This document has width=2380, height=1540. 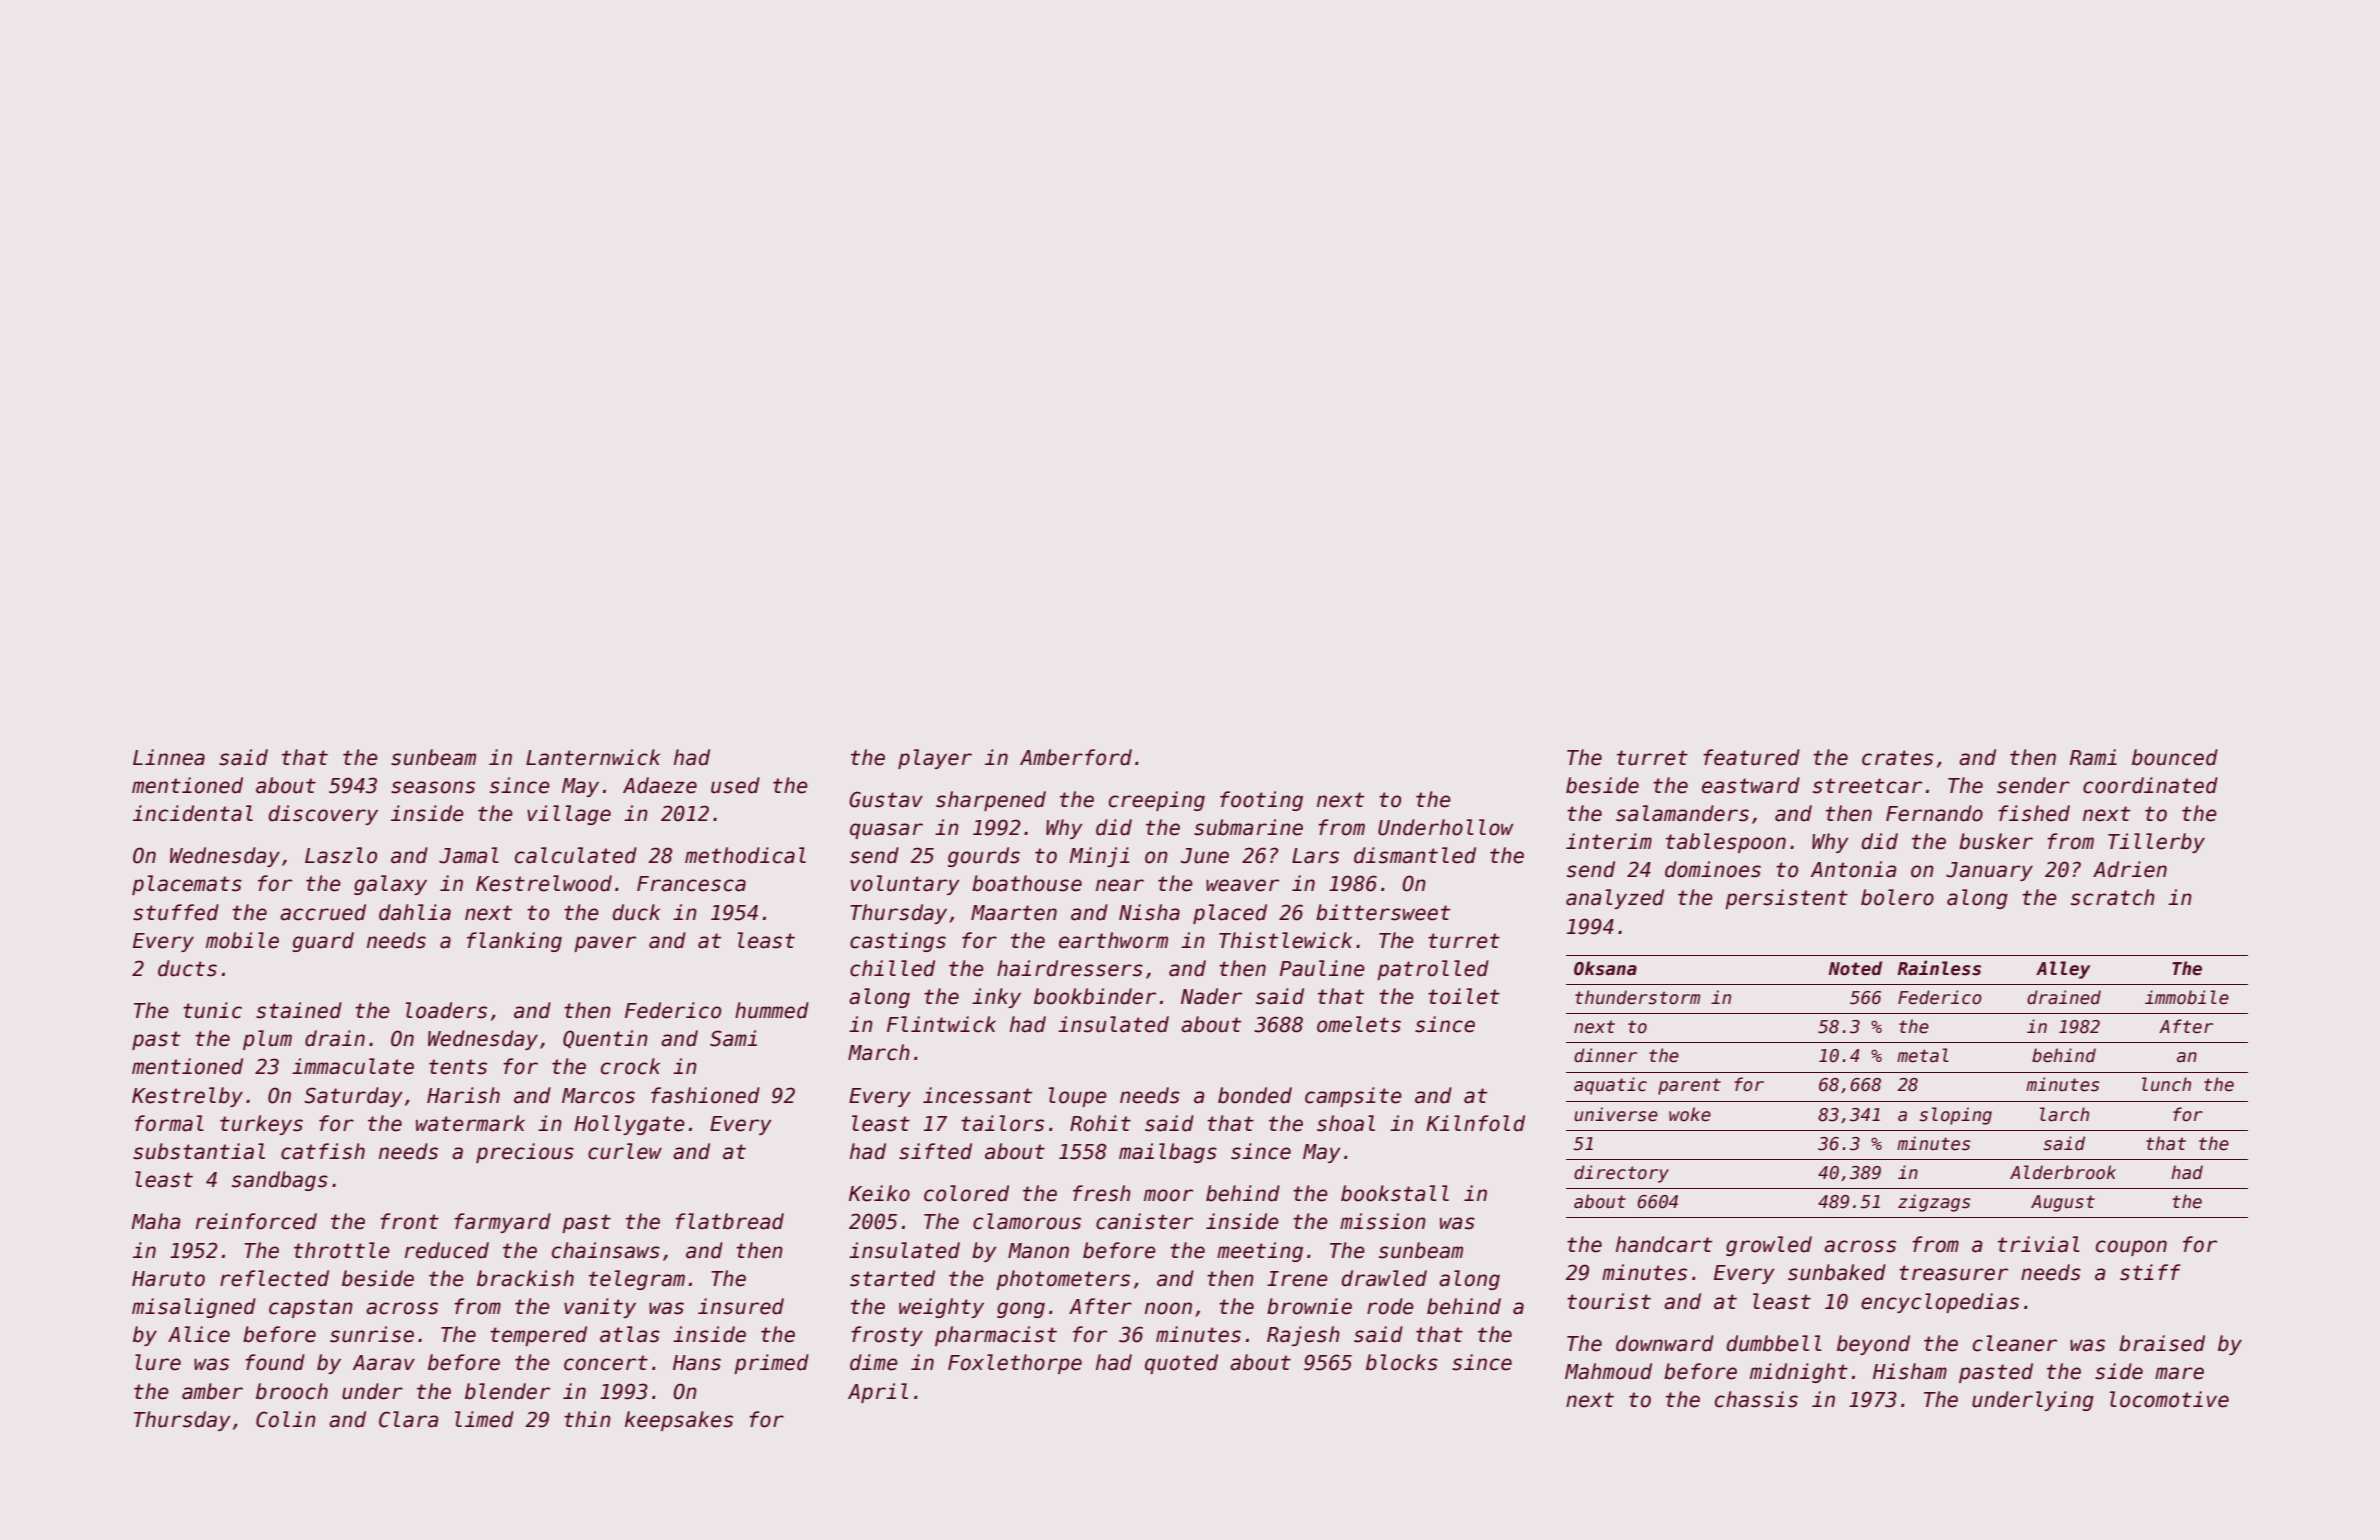 What do you see at coordinates (1910, 1371) in the document?
I see `Hisham` at bounding box center [1910, 1371].
